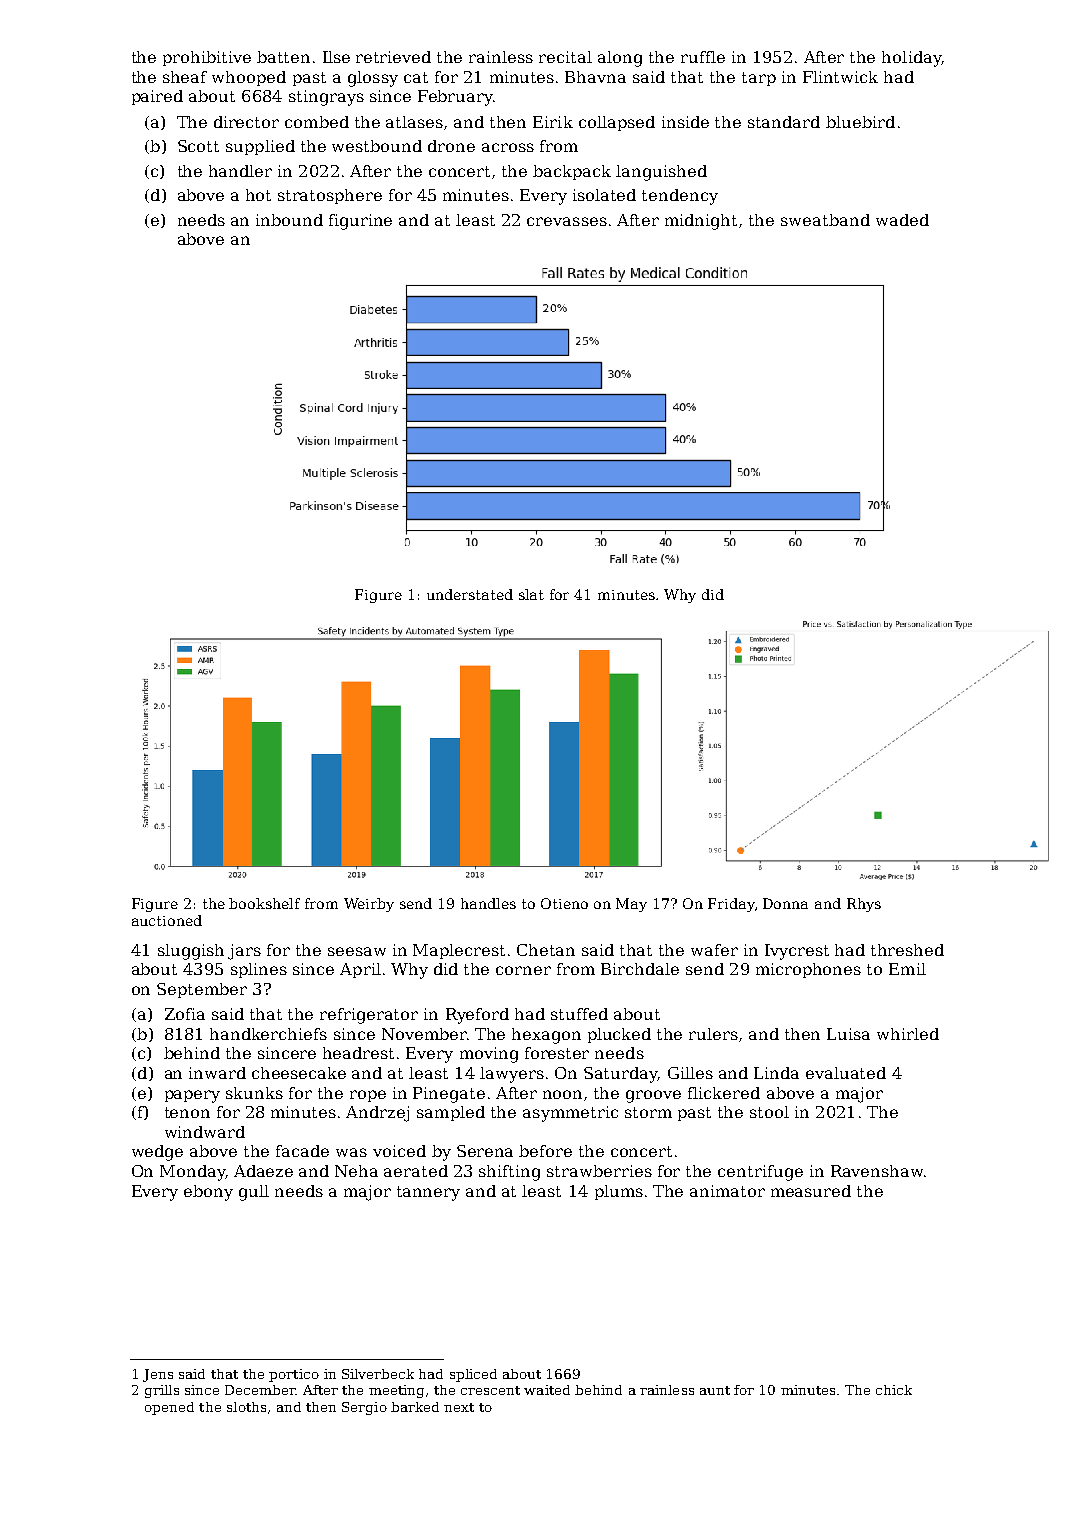  Describe the element at coordinates (911, 59) in the screenshot. I see `holiday` at that location.
